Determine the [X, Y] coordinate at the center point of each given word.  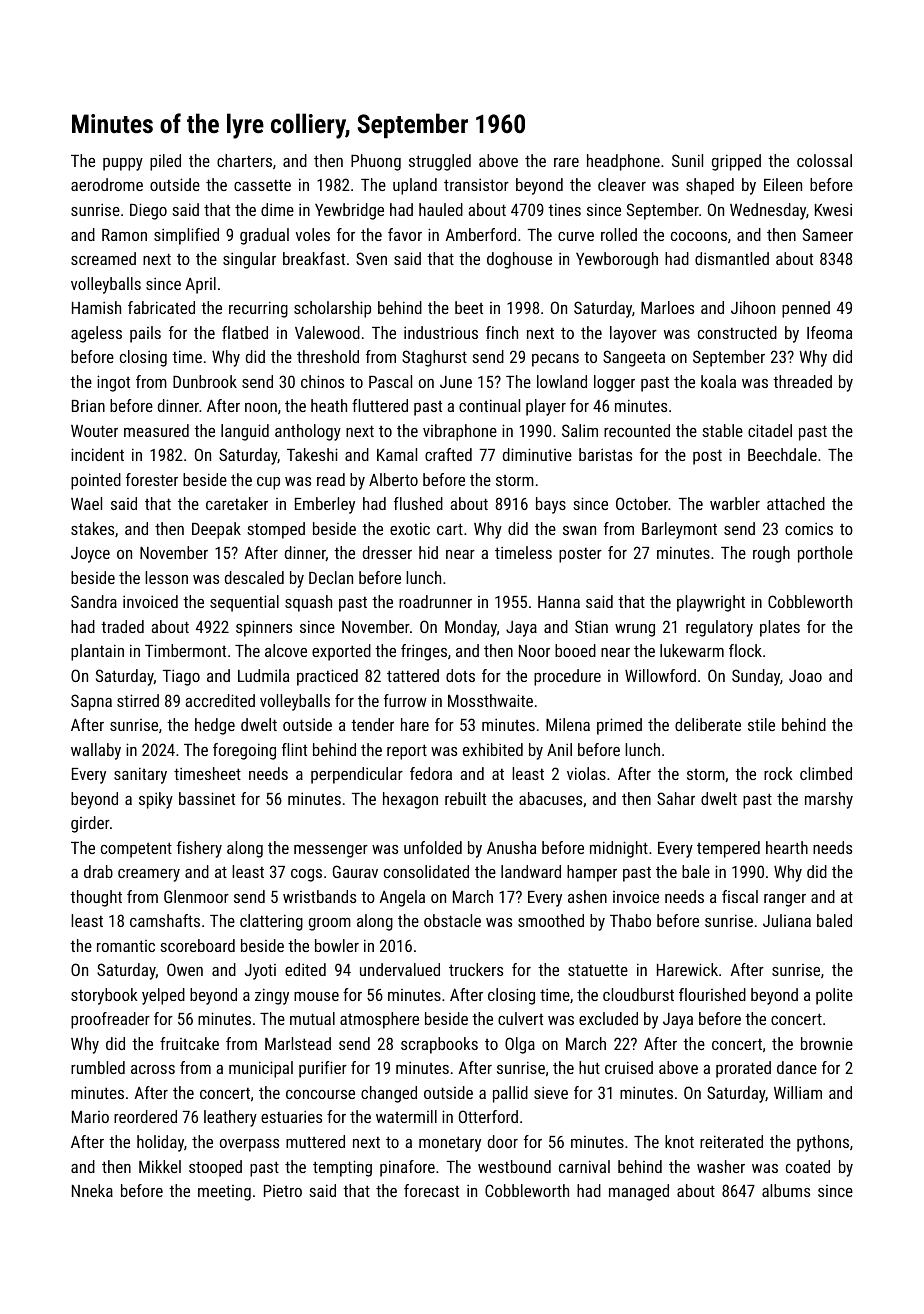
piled [165, 162]
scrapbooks [439, 1045]
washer [721, 1166]
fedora [431, 773]
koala [718, 381]
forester [152, 479]
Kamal [397, 454]
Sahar [676, 798]
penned [806, 309]
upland [415, 186]
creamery [149, 875]
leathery [230, 1118]
